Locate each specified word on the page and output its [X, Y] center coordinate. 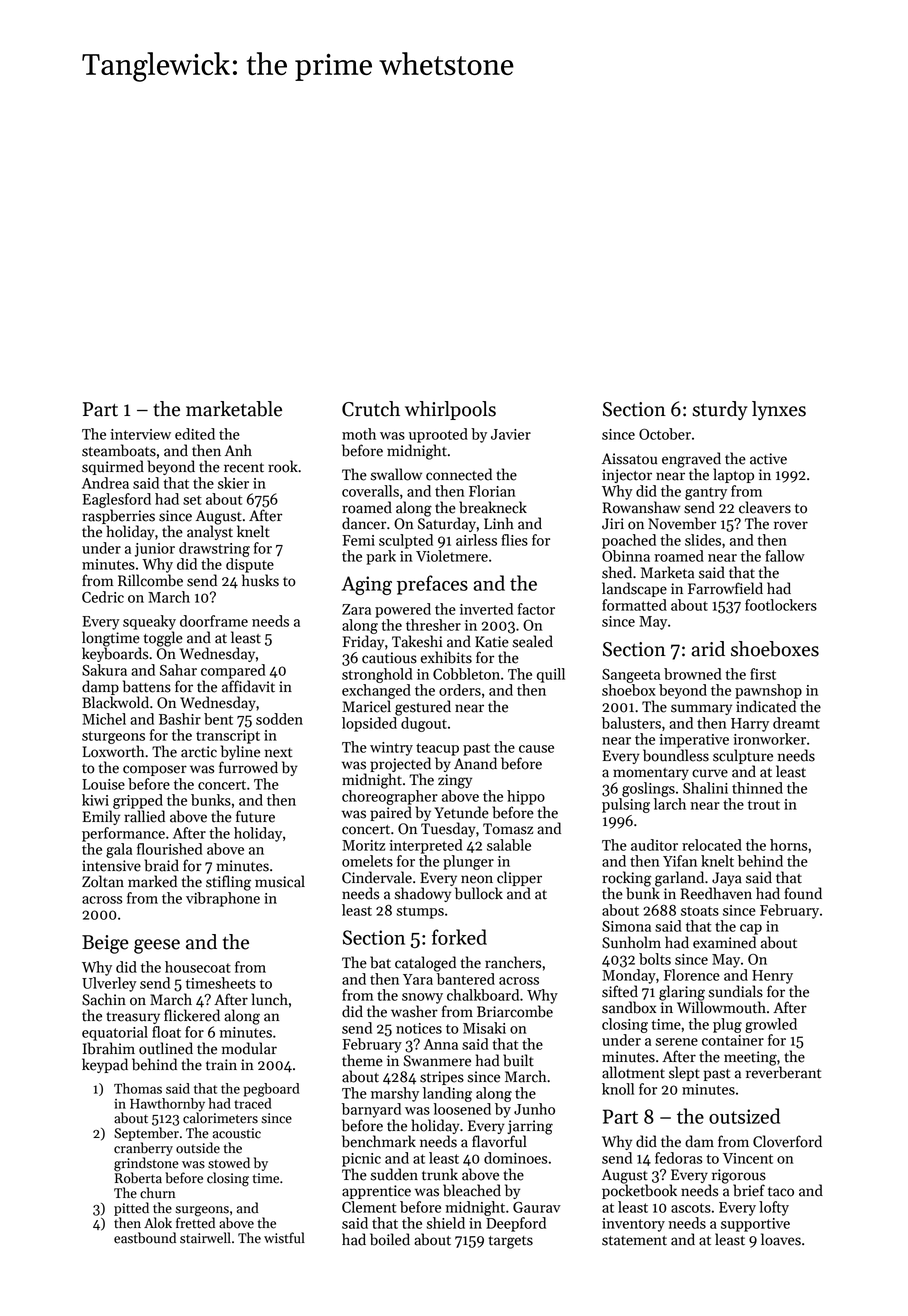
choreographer [390, 797]
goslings [648, 789]
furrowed [248, 767]
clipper [519, 878]
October [665, 434]
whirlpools [450, 410]
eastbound [145, 1238]
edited [195, 434]
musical [280, 881]
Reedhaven [716, 893]
